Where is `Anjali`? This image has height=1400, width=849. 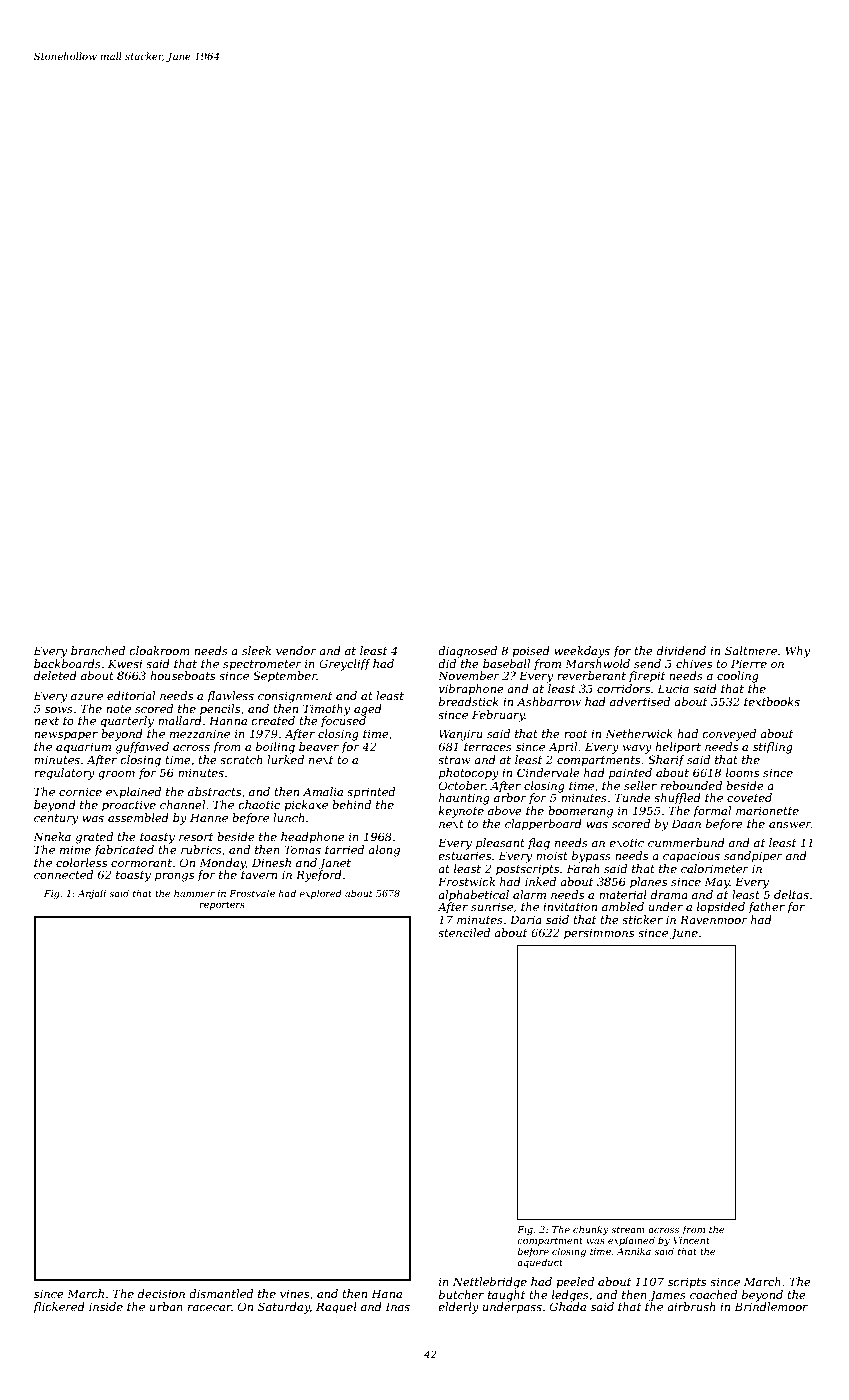
Anjali is located at coordinates (92, 894).
